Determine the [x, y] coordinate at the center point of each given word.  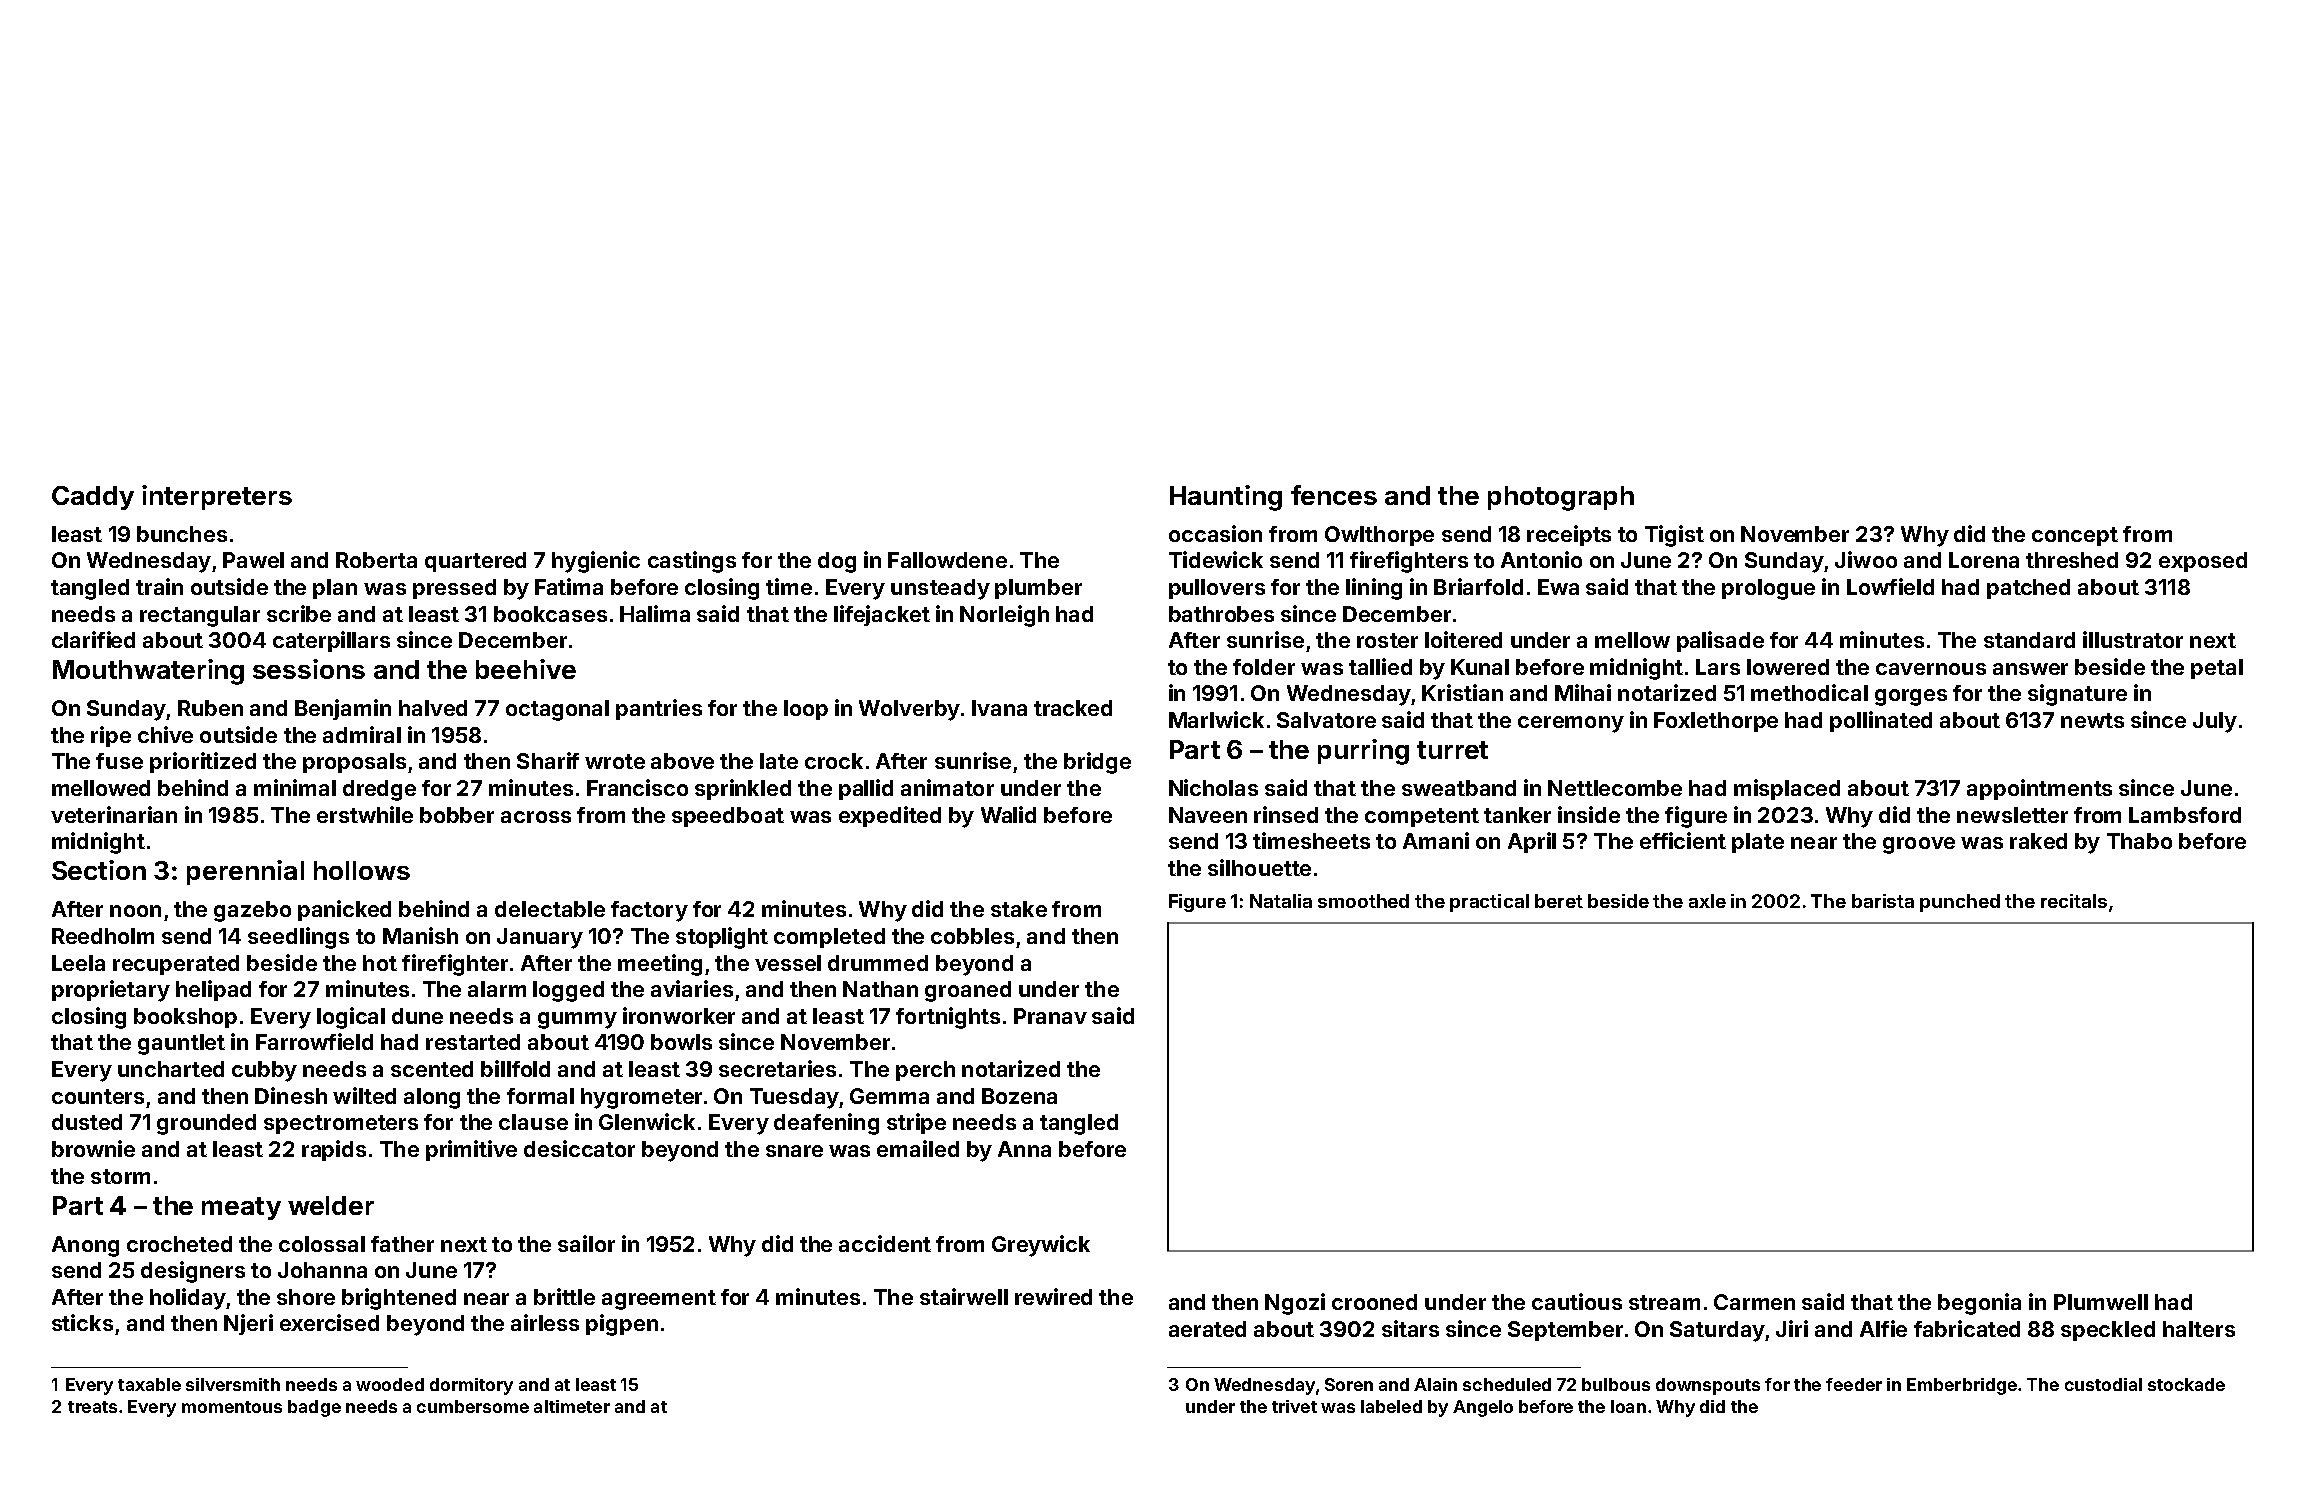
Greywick [1041, 1246]
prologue [1768, 589]
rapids [334, 1150]
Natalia [1281, 901]
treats [92, 1407]
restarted [473, 1042]
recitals [2074, 901]
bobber [457, 815]
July [2215, 722]
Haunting [1226, 498]
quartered [475, 562]
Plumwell [2101, 1302]
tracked [1073, 708]
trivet [1294, 1406]
